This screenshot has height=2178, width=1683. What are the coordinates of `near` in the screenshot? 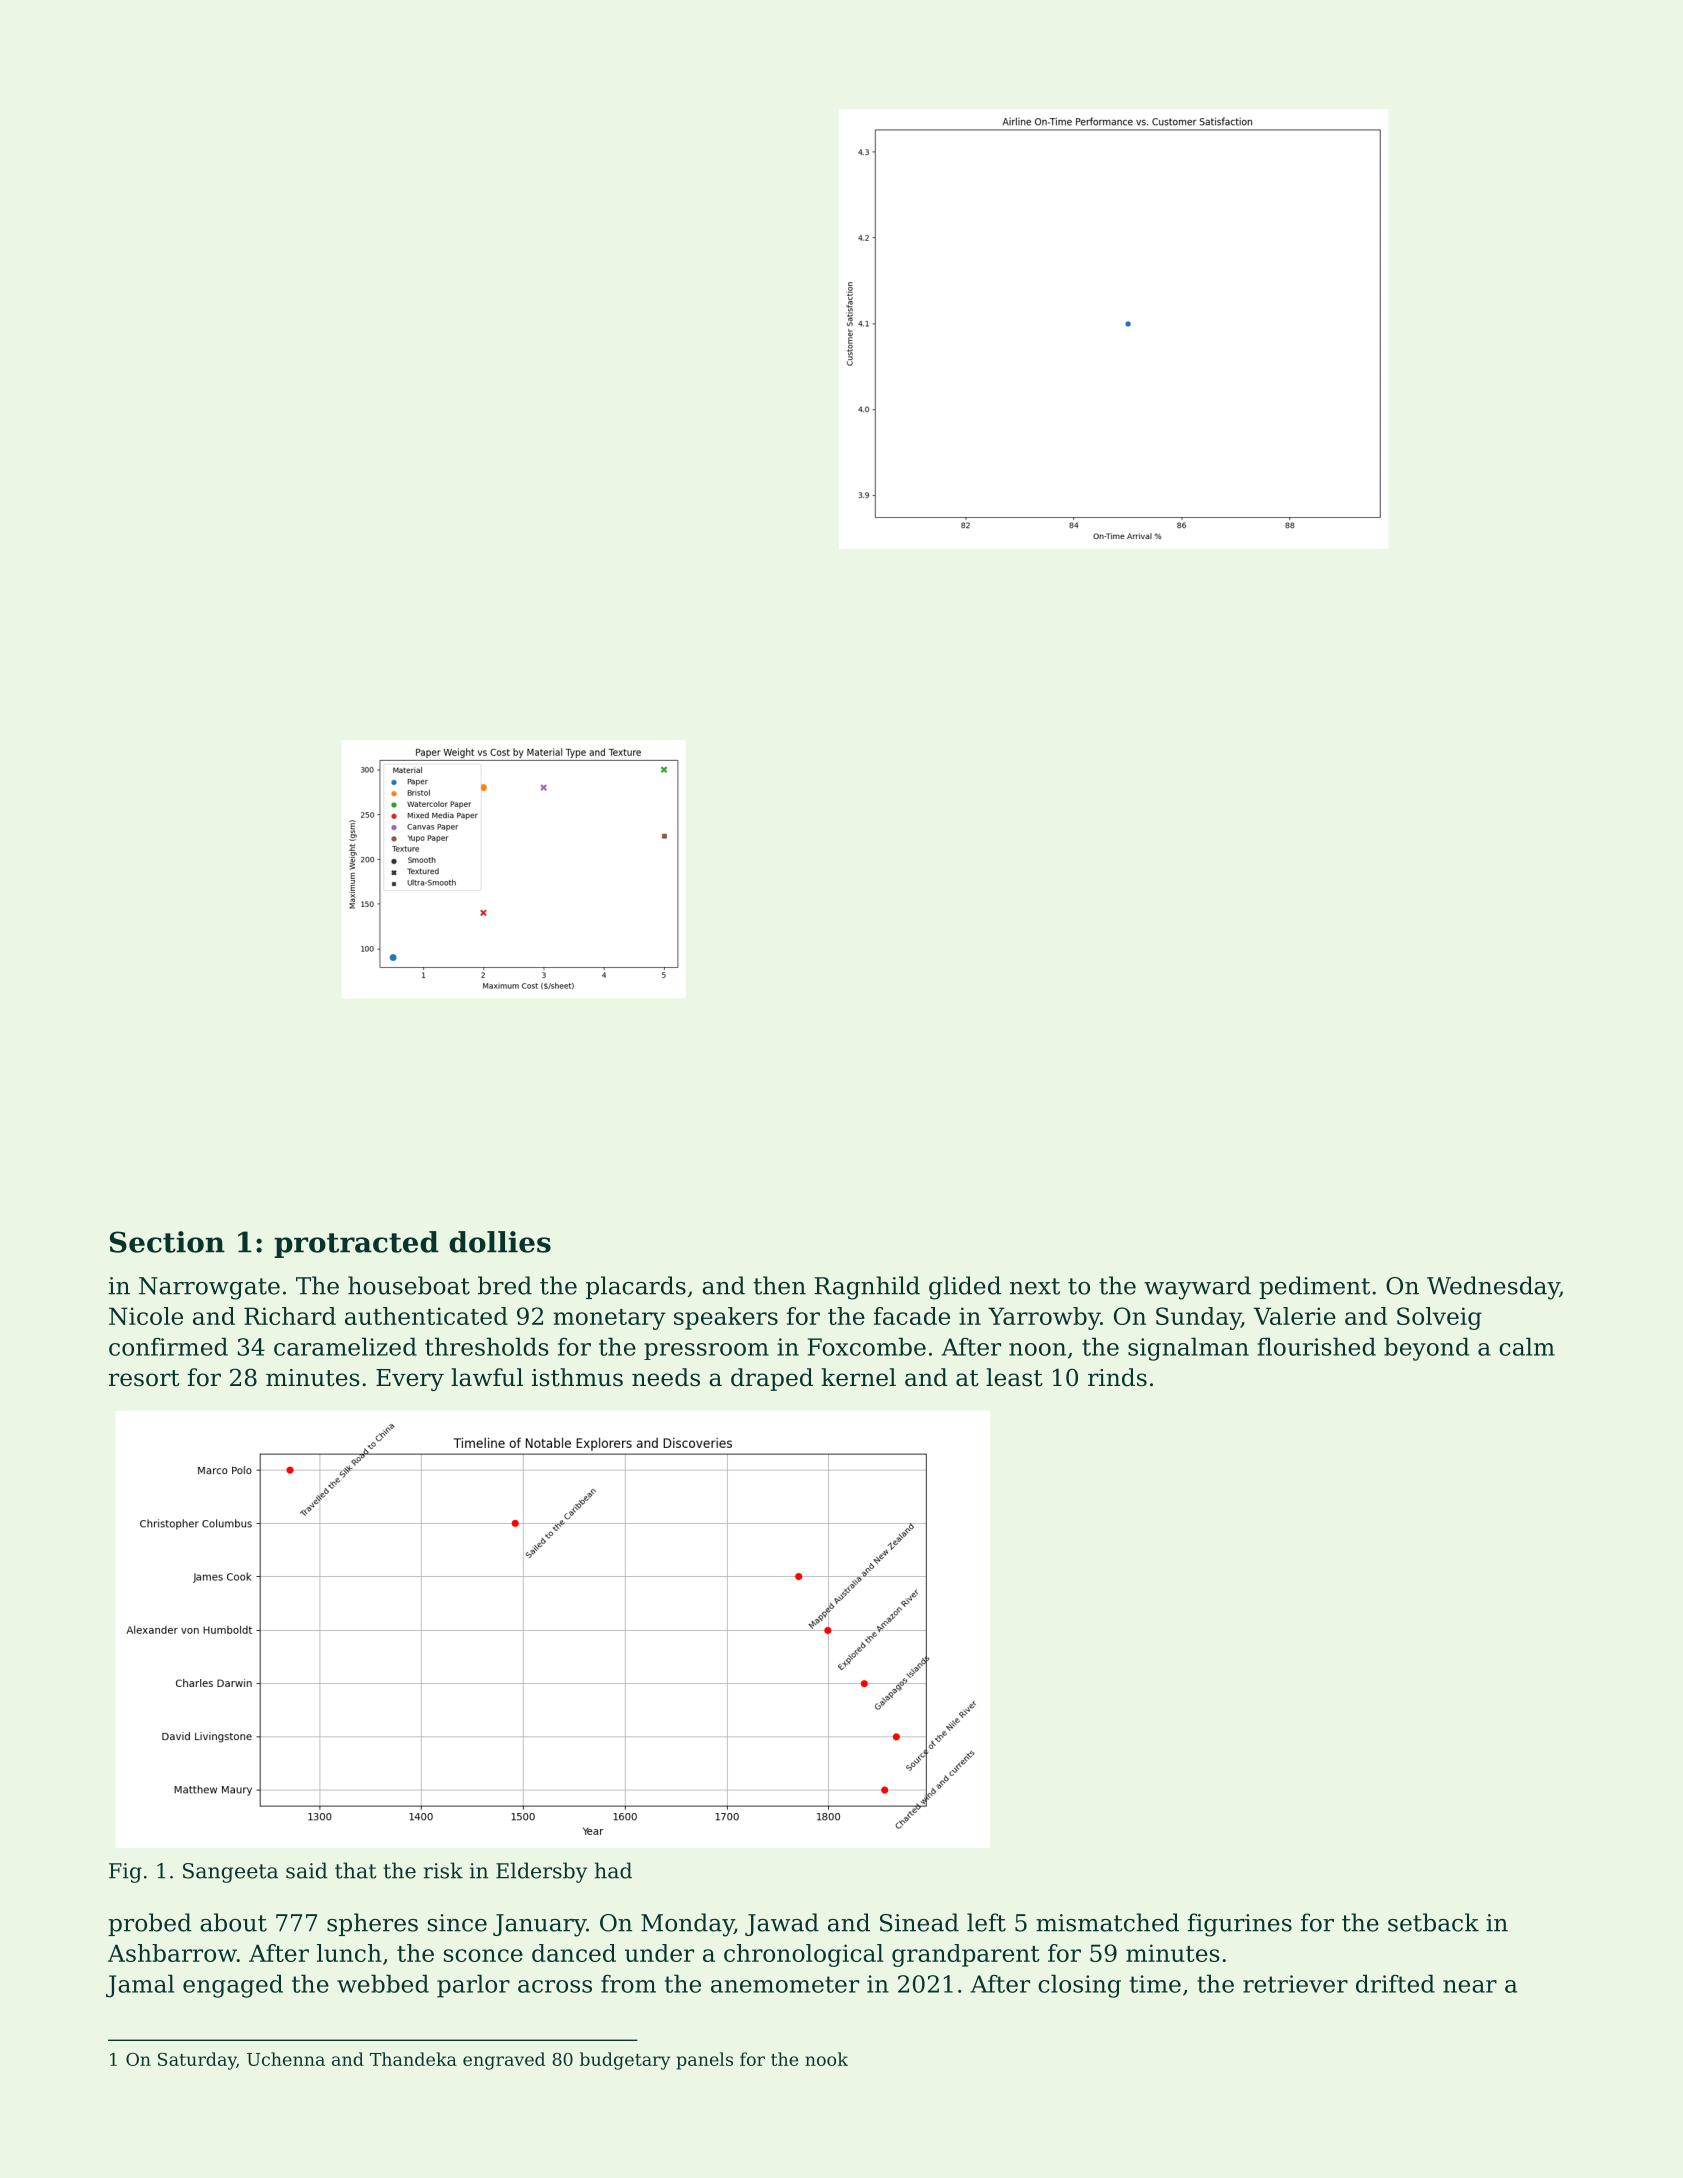 It's located at (1470, 1986).
